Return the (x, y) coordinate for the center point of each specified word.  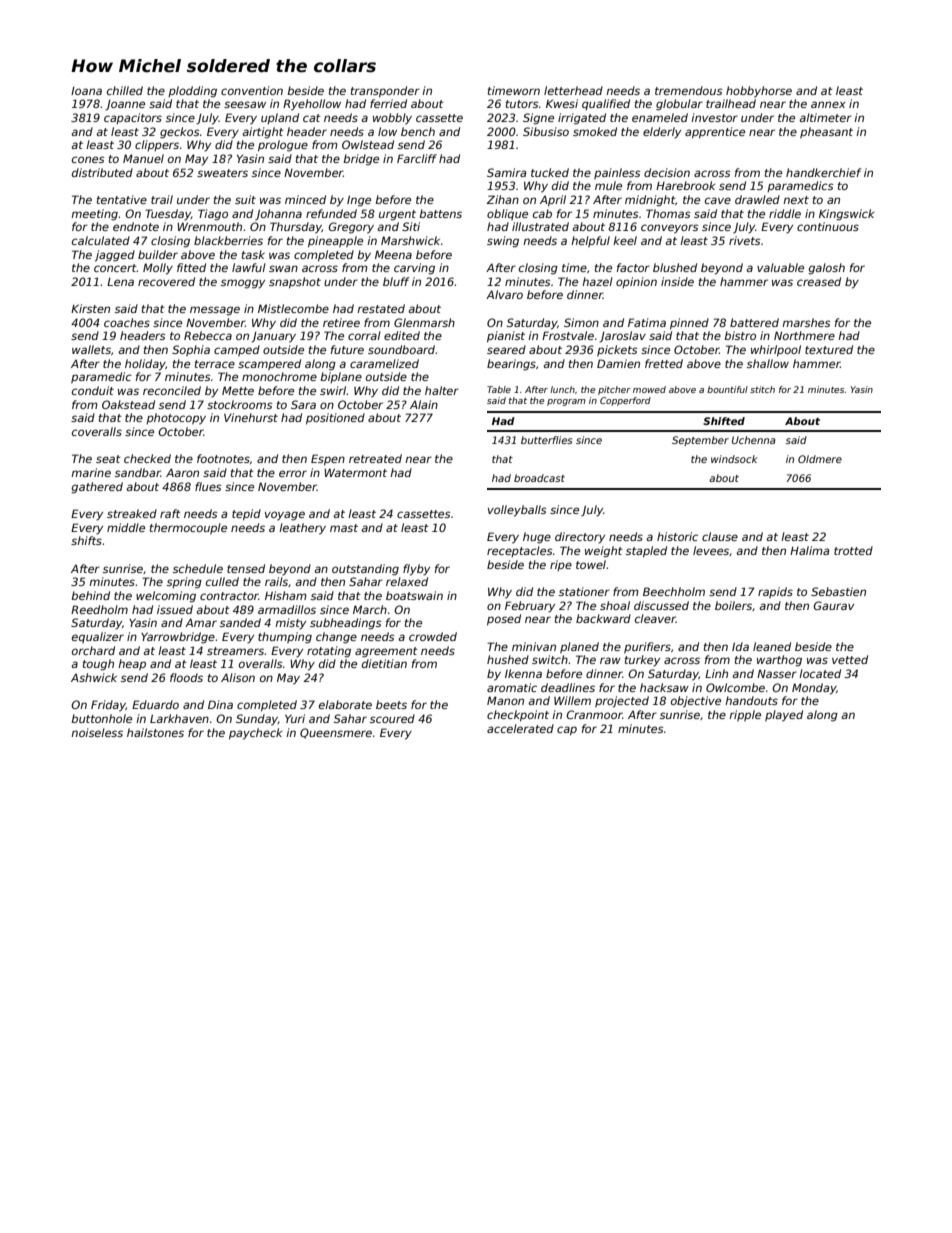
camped (237, 350)
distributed (102, 172)
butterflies (546, 440)
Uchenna (754, 440)
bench (418, 131)
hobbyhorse (759, 92)
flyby (416, 570)
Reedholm (99, 609)
